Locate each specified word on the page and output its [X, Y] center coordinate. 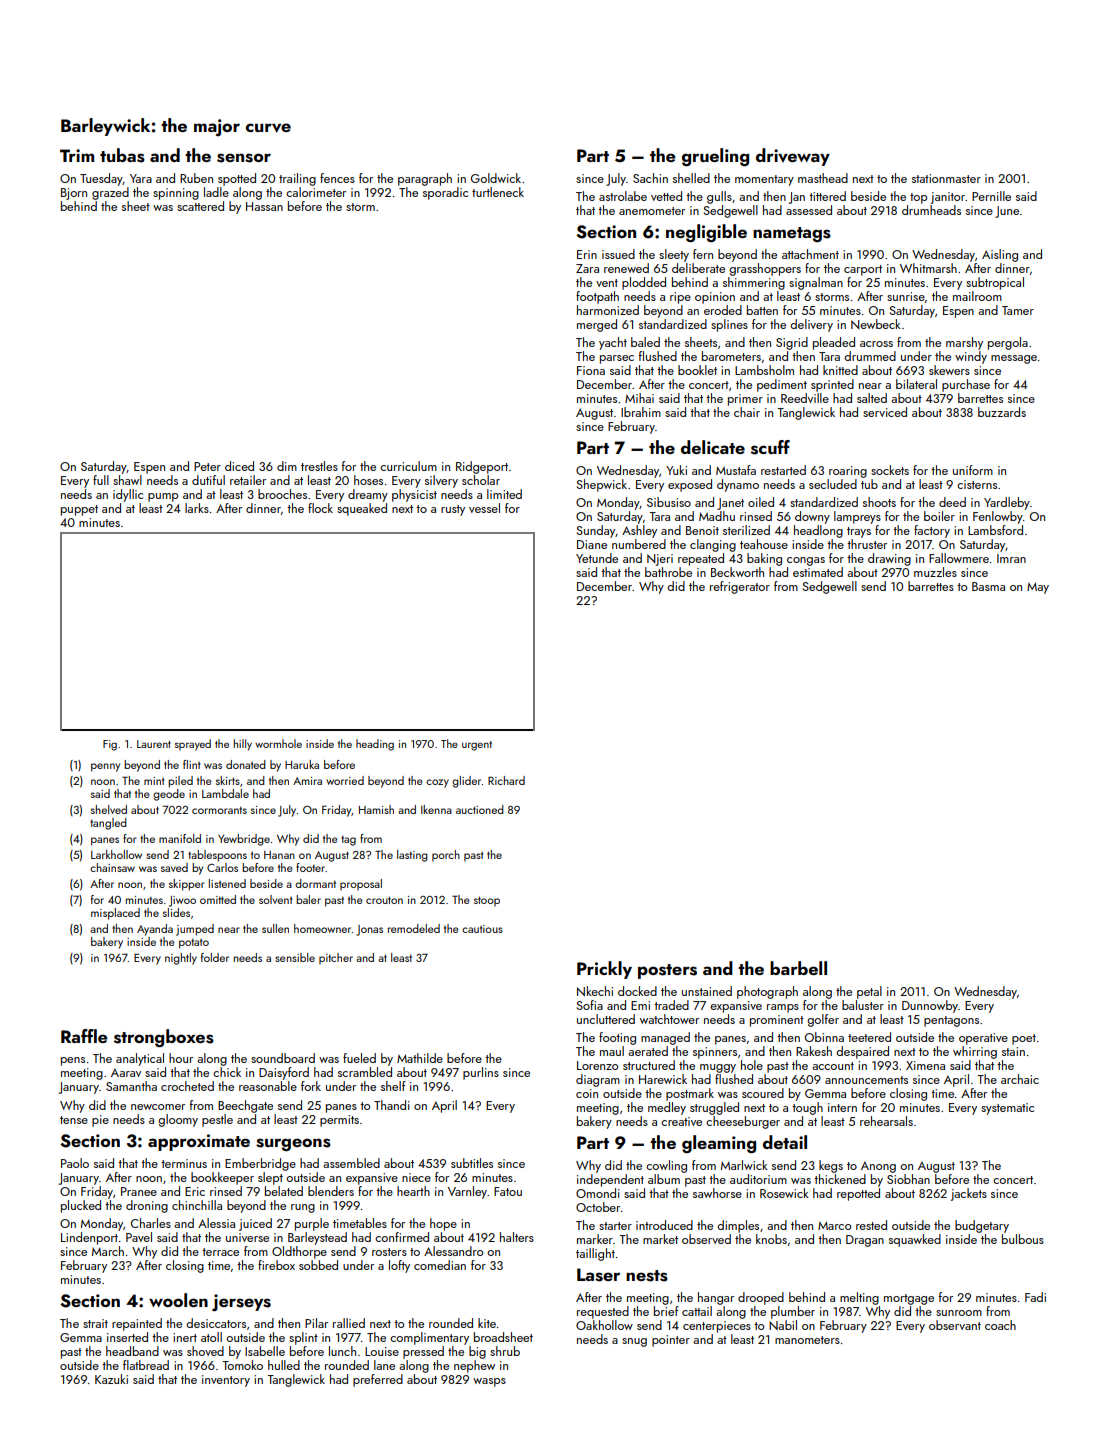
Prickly [604, 970]
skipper [187, 885]
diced [239, 466]
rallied [349, 1323]
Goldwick [496, 178]
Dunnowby [930, 1006]
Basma [988, 586]
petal [869, 992]
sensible [295, 957]
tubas [122, 155]
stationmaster [946, 178]
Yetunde [597, 558]
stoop [487, 901]
